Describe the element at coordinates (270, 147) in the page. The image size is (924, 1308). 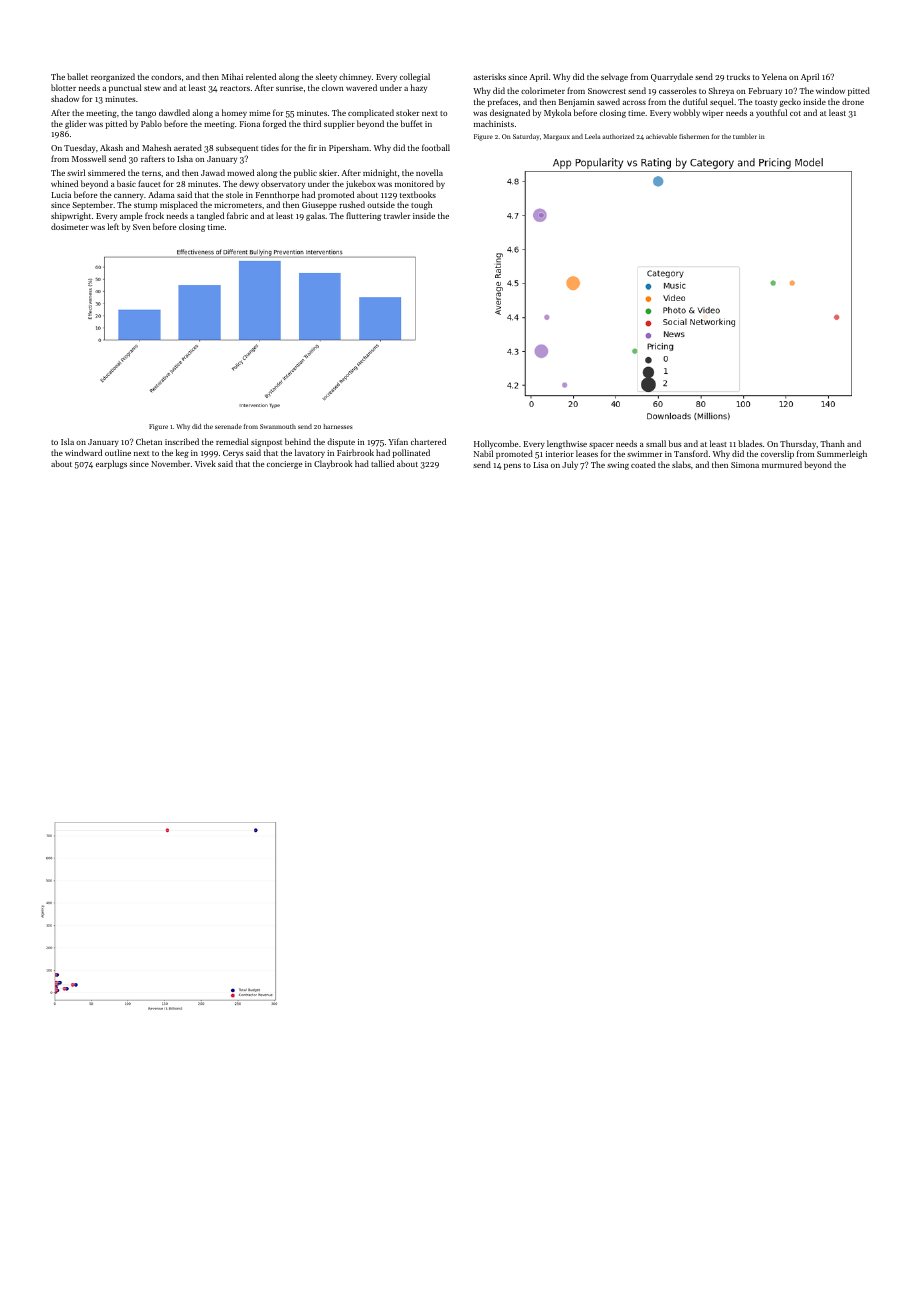
I see `tides` at that location.
